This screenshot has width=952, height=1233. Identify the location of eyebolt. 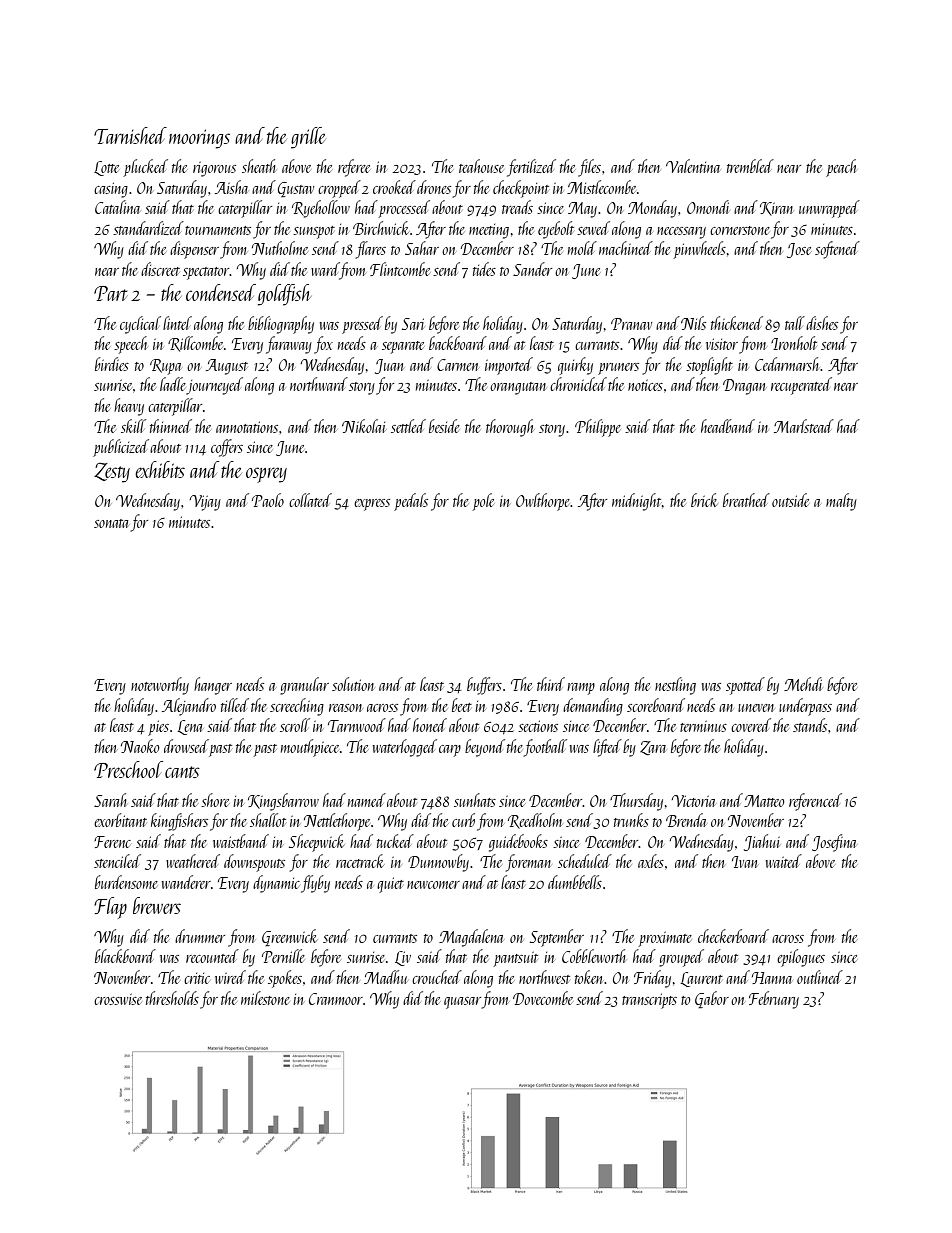
(556, 230).
